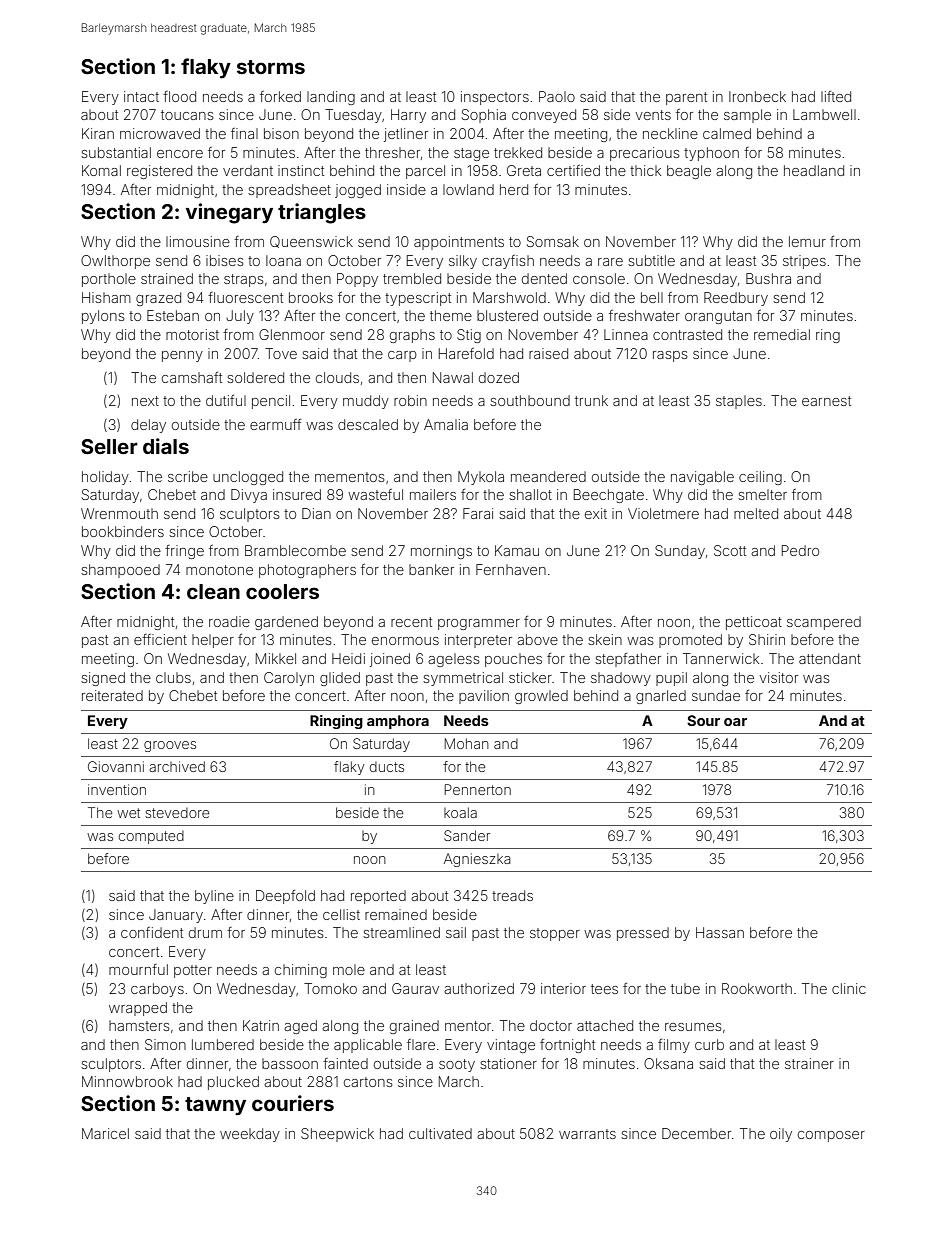  I want to click on clinic, so click(849, 988).
